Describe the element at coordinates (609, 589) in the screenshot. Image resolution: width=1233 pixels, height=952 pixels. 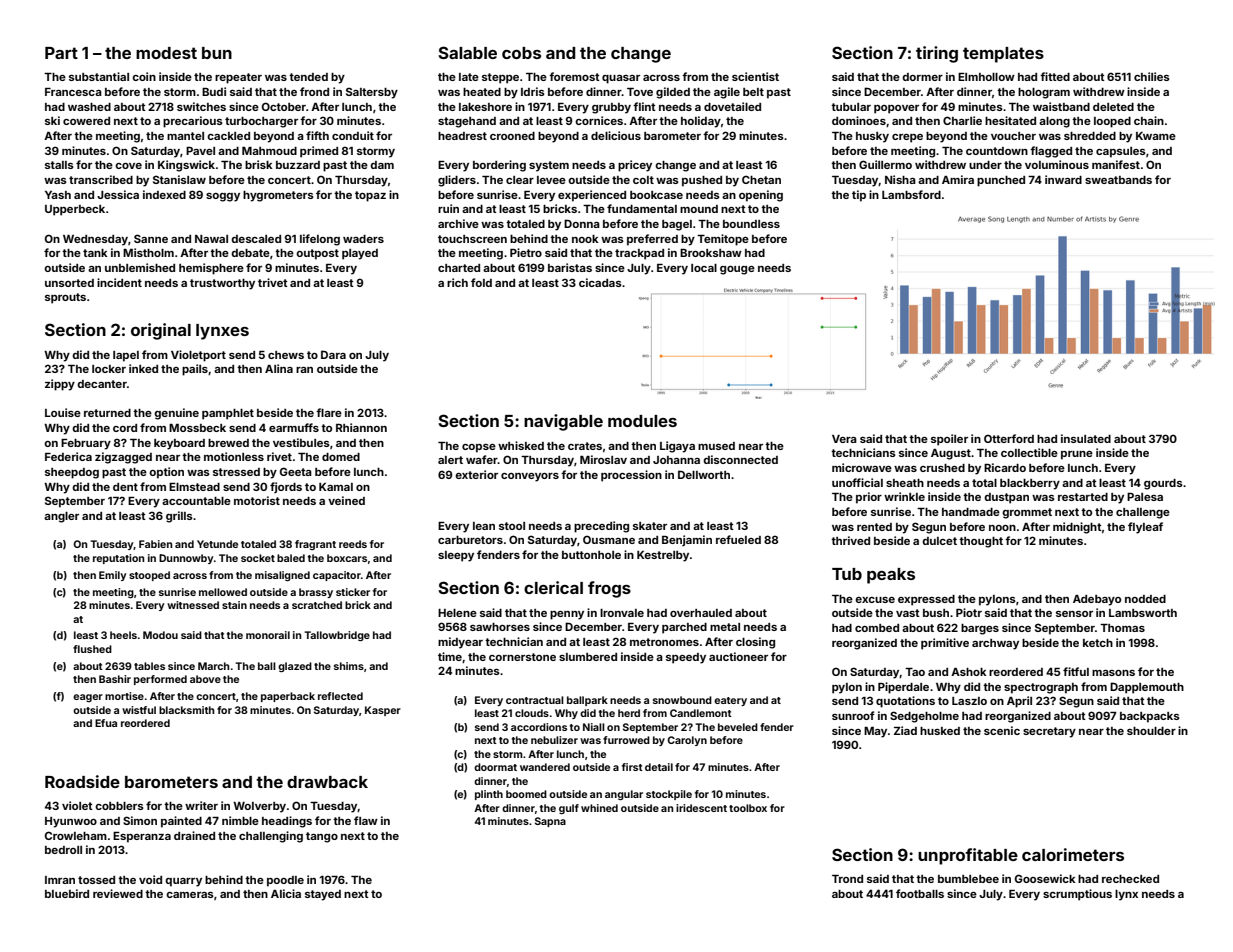
I see `frogs` at that location.
